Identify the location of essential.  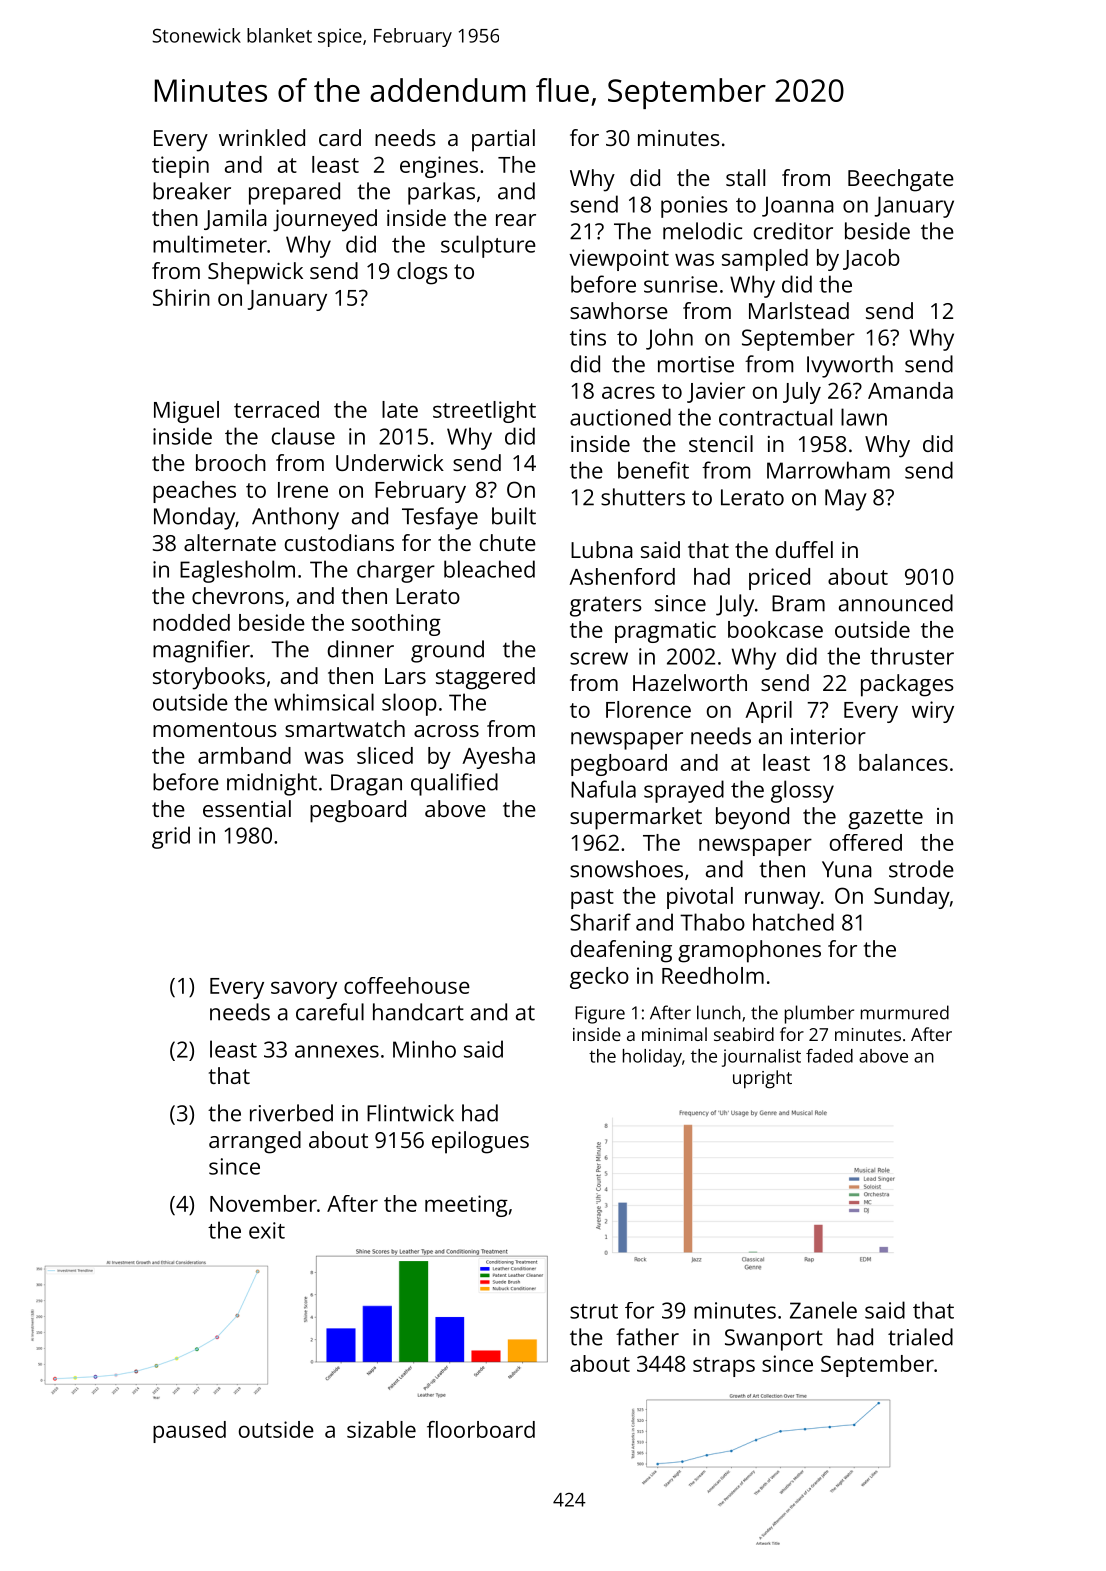
(247, 808).
